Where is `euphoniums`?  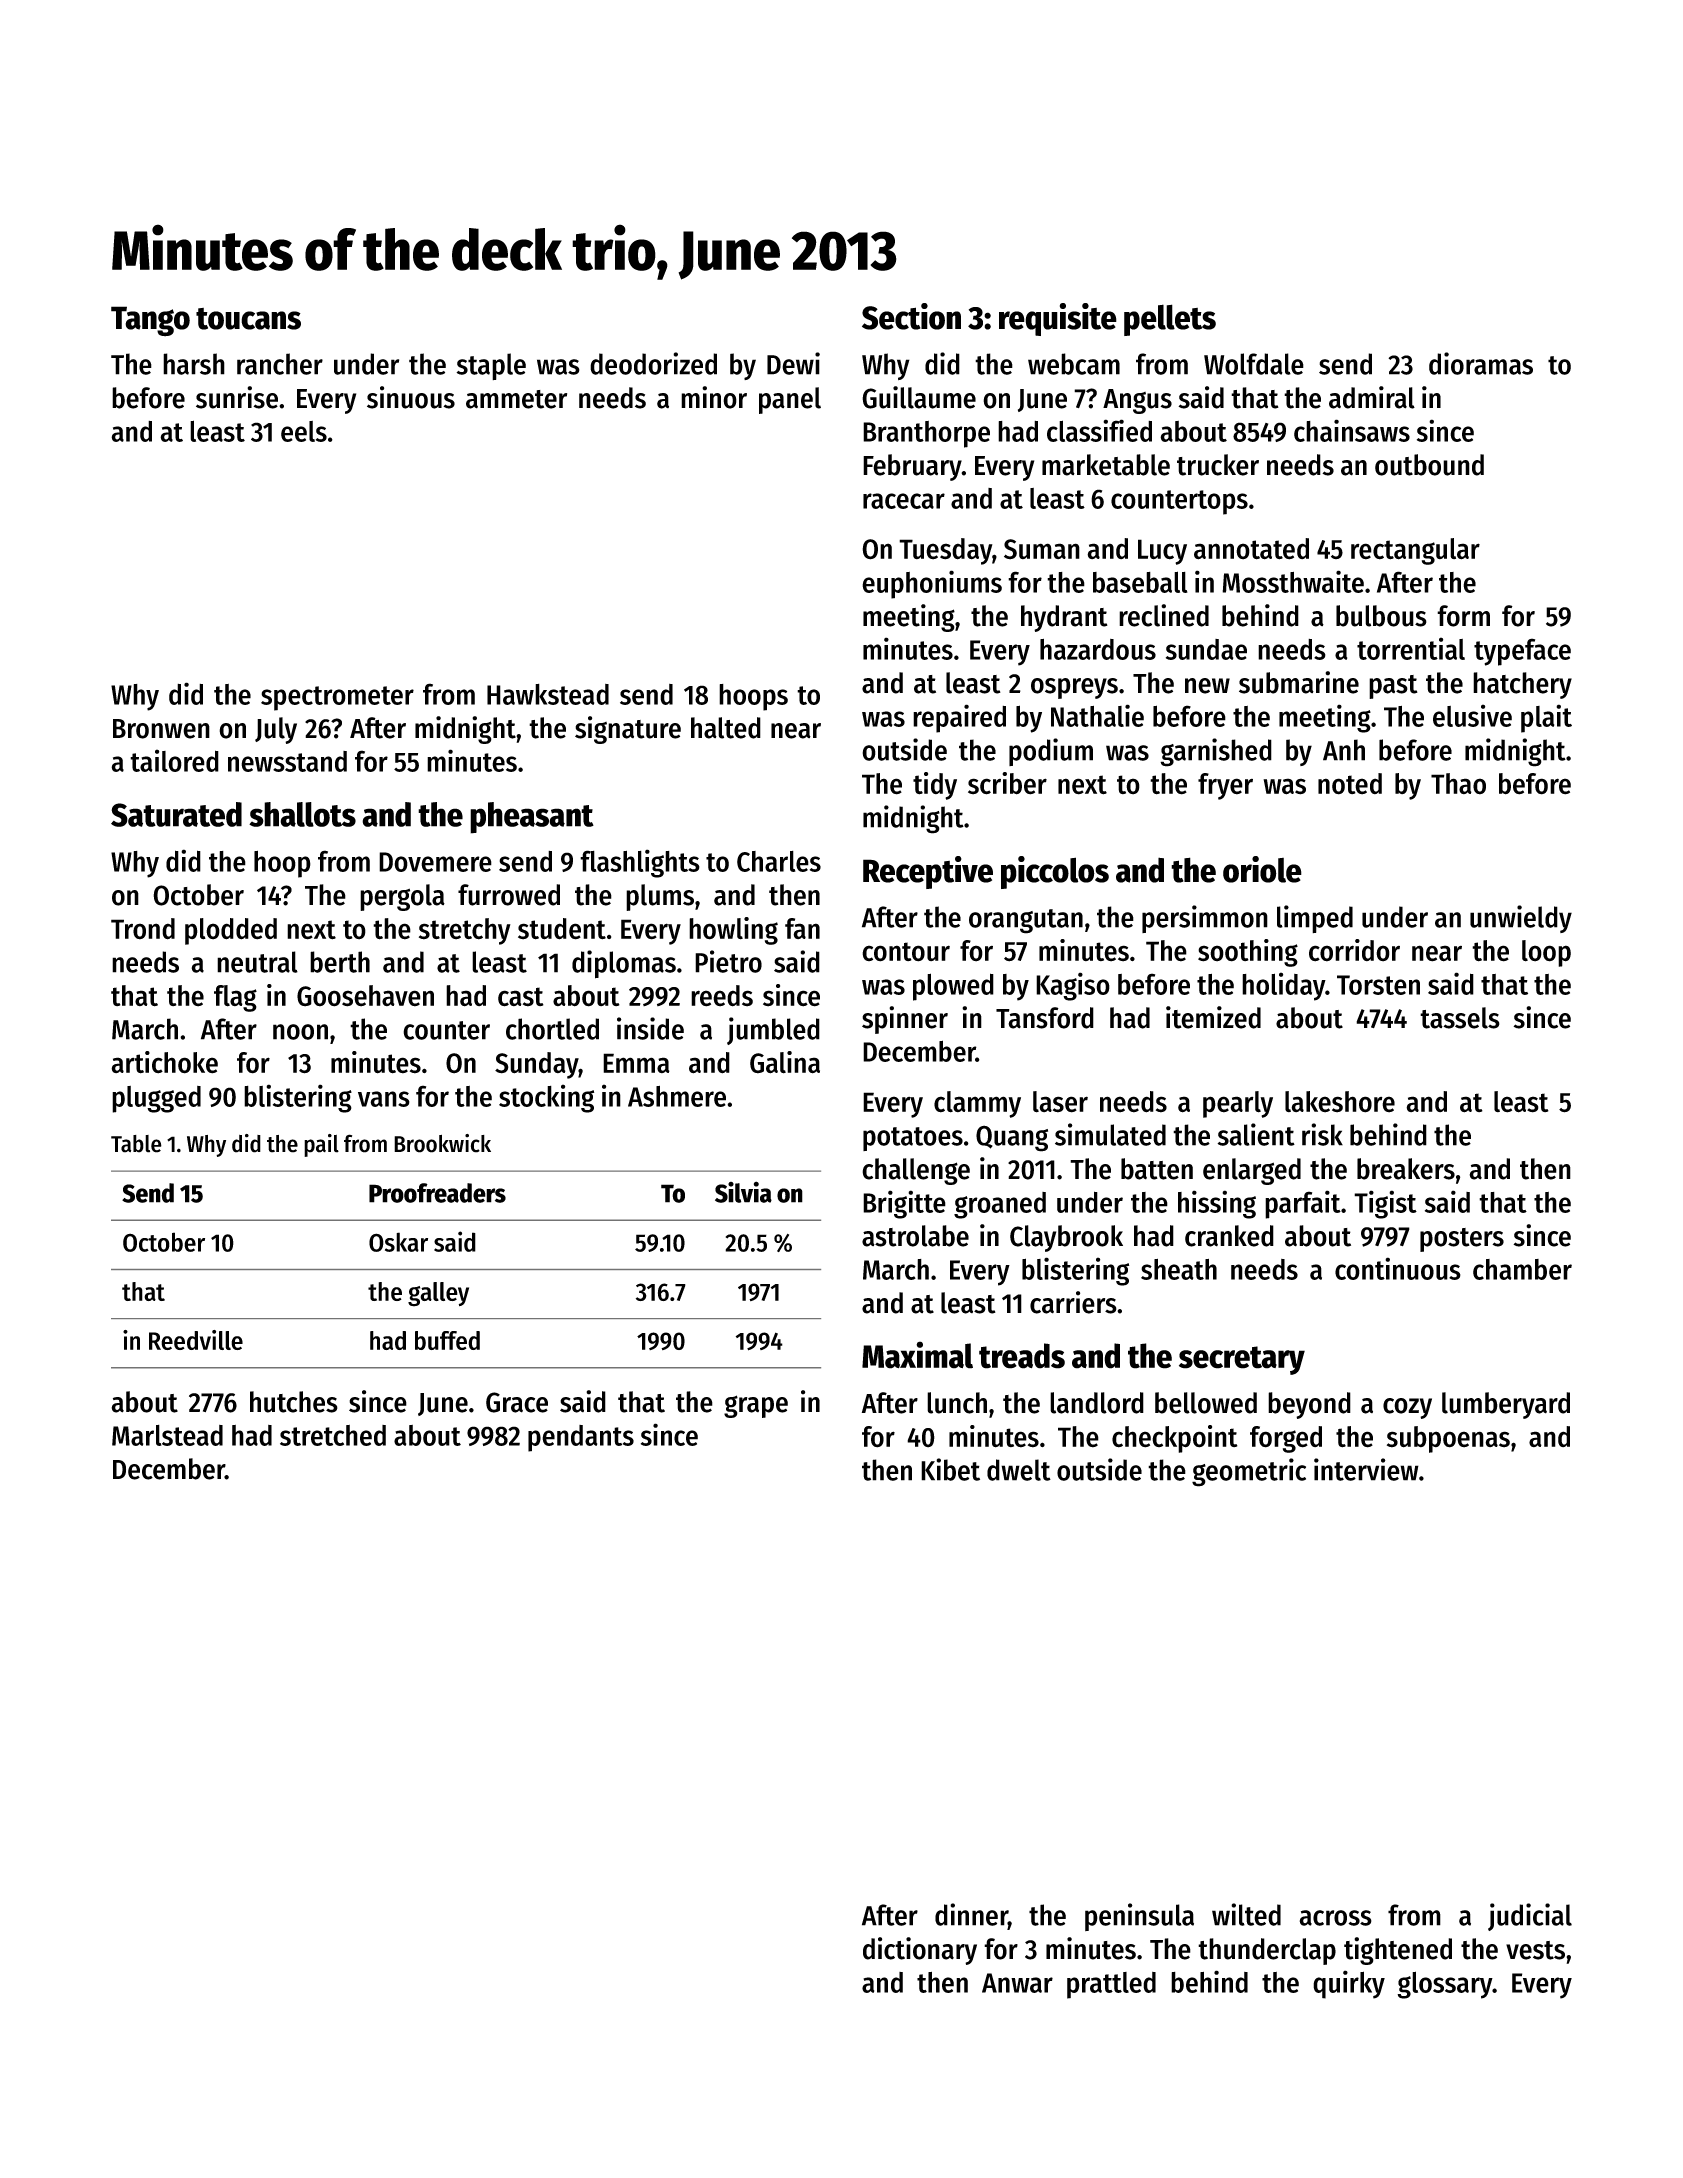
euphoniums is located at coordinates (932, 584).
